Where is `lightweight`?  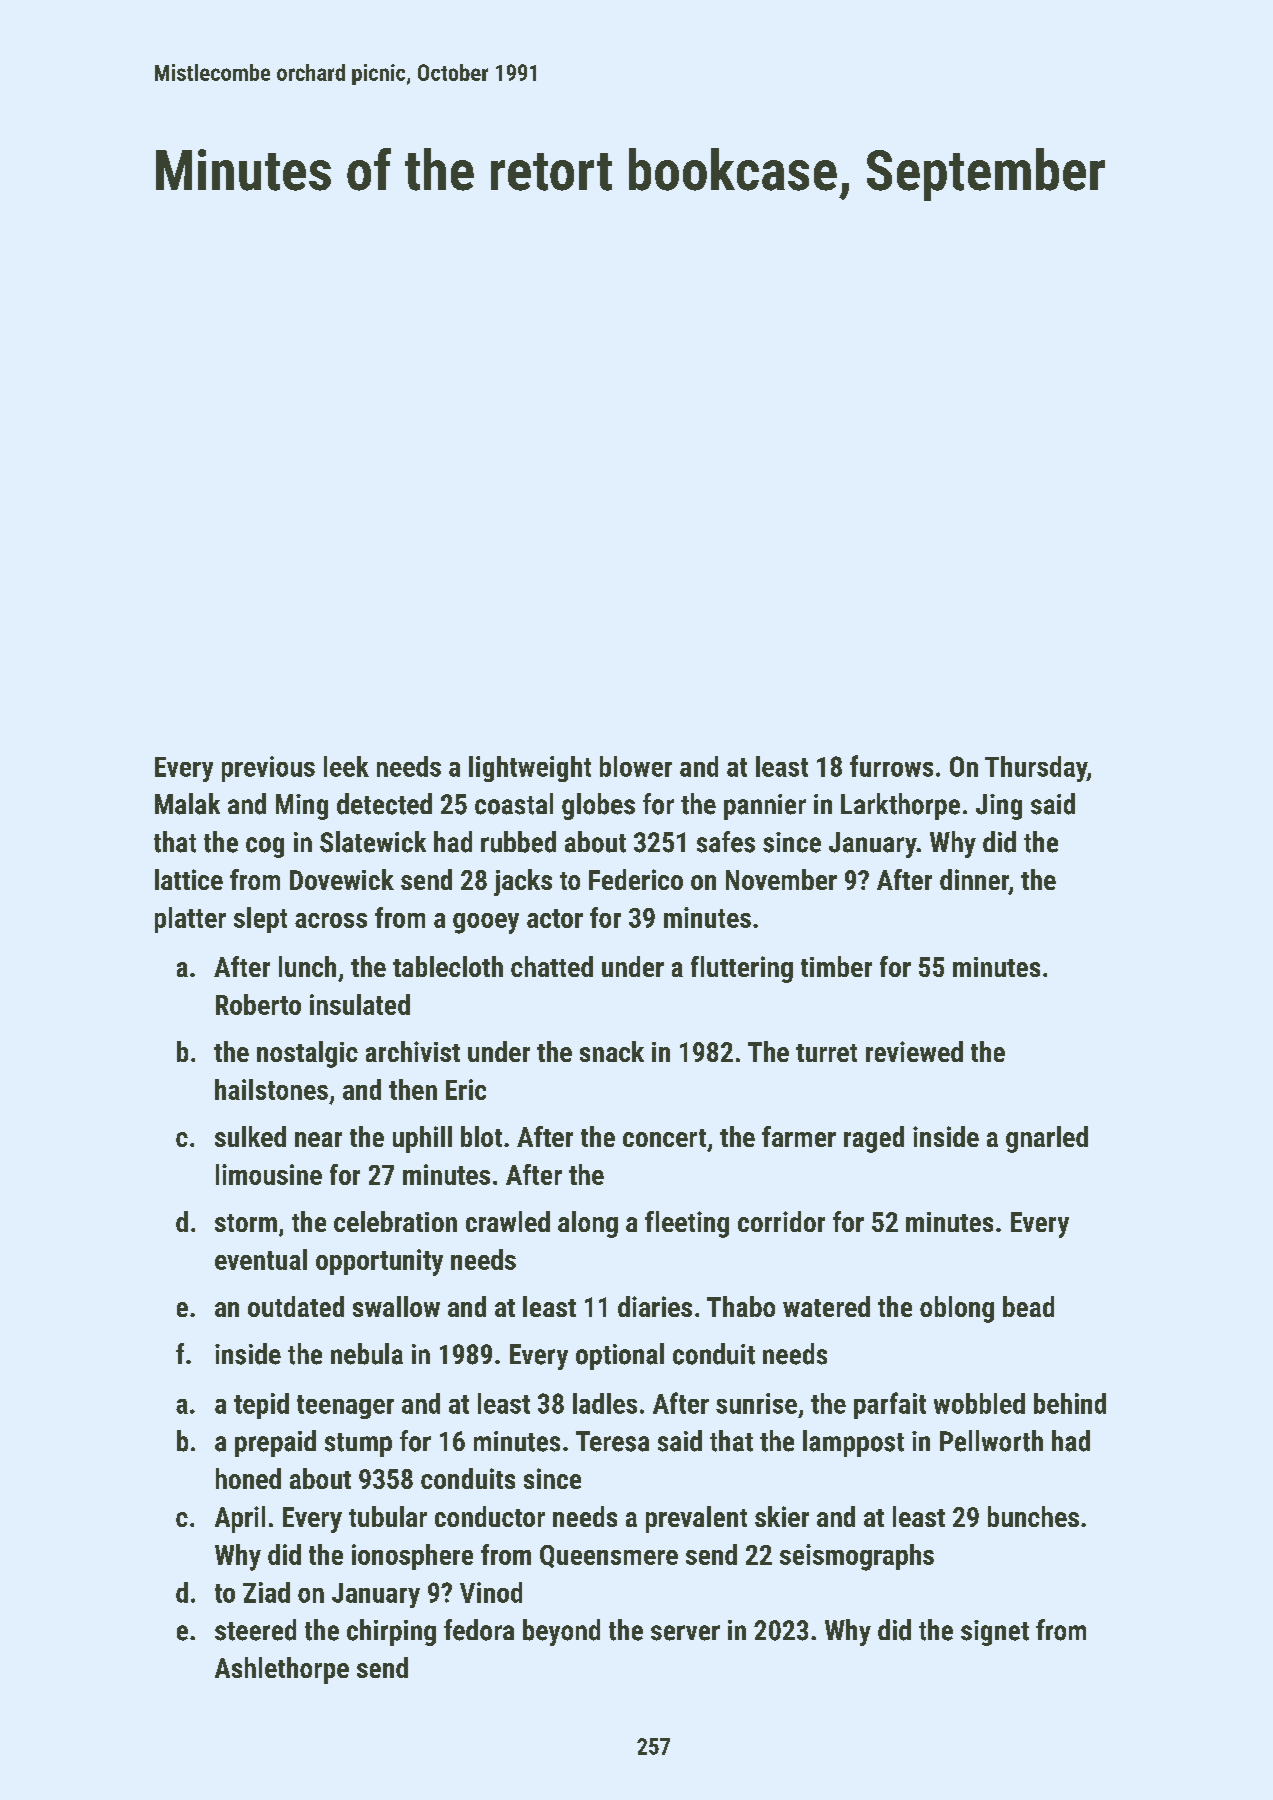
lightweight is located at coordinates (530, 769).
